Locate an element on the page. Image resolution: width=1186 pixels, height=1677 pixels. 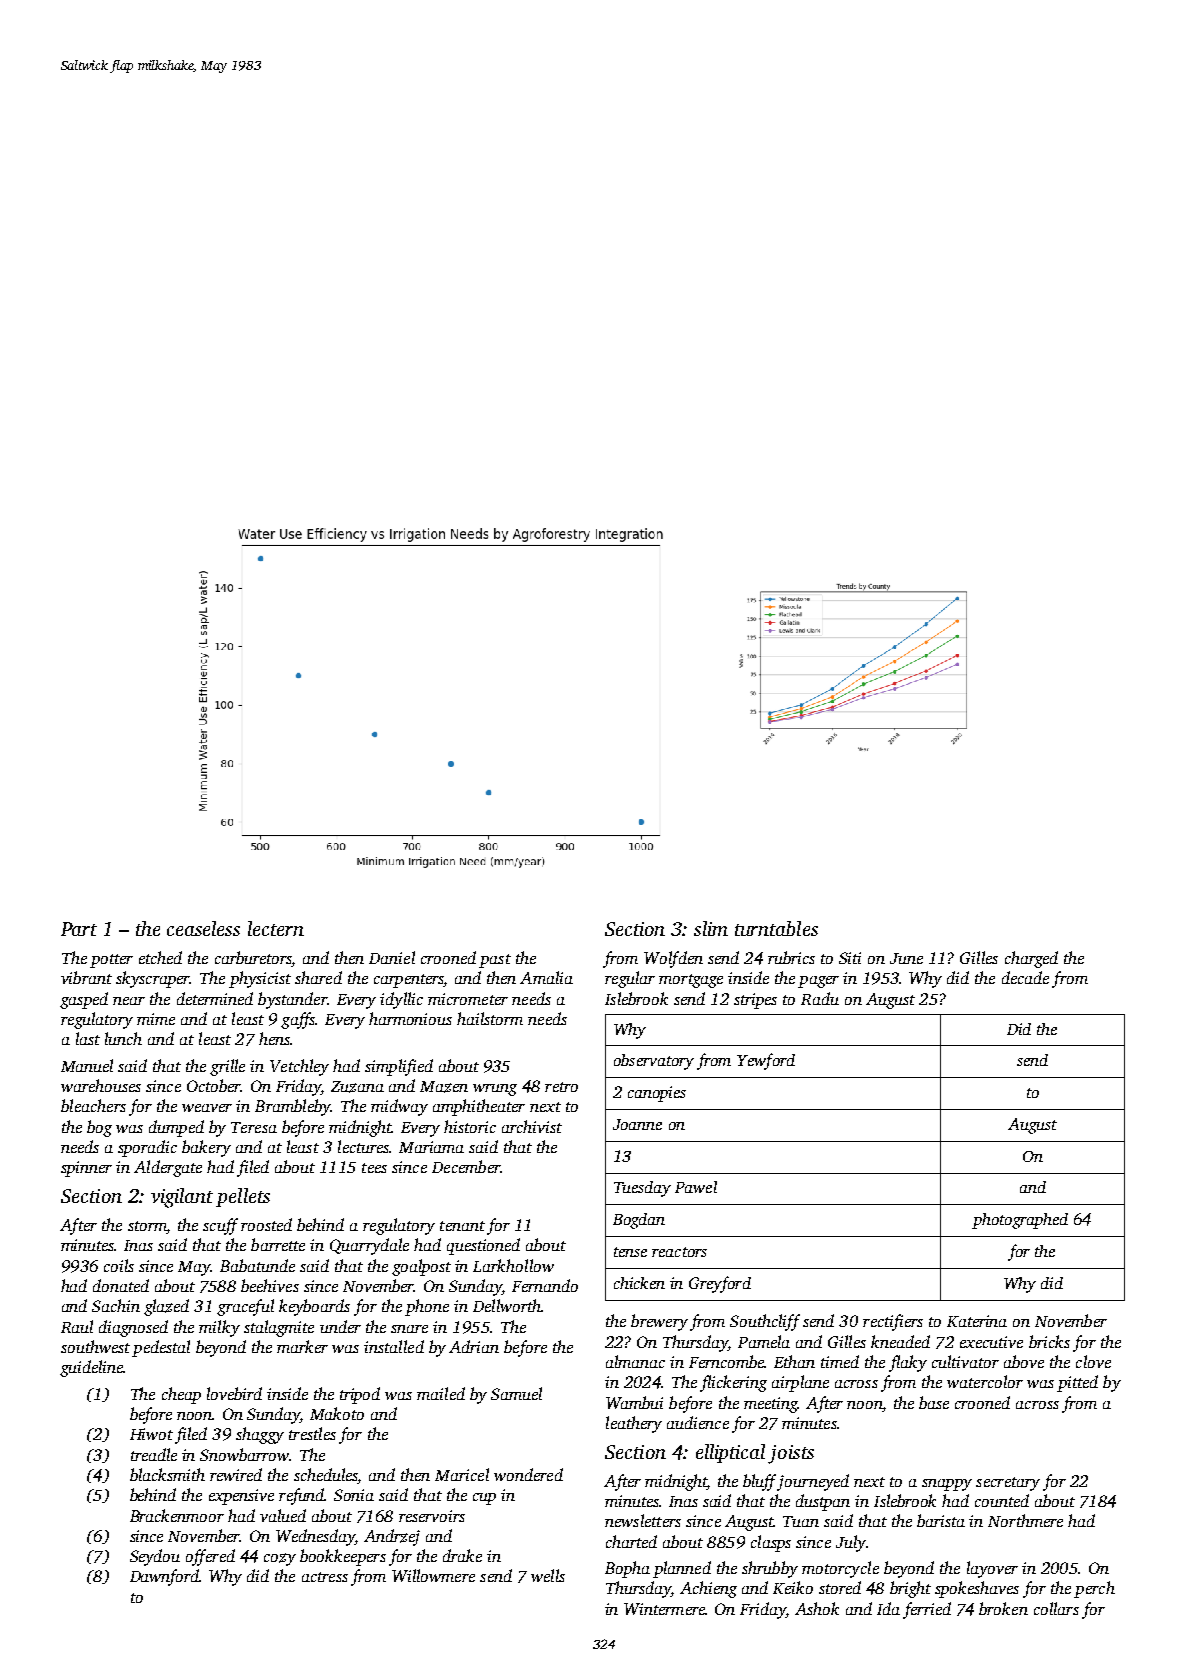
Brackenmoor is located at coordinates (177, 1515).
